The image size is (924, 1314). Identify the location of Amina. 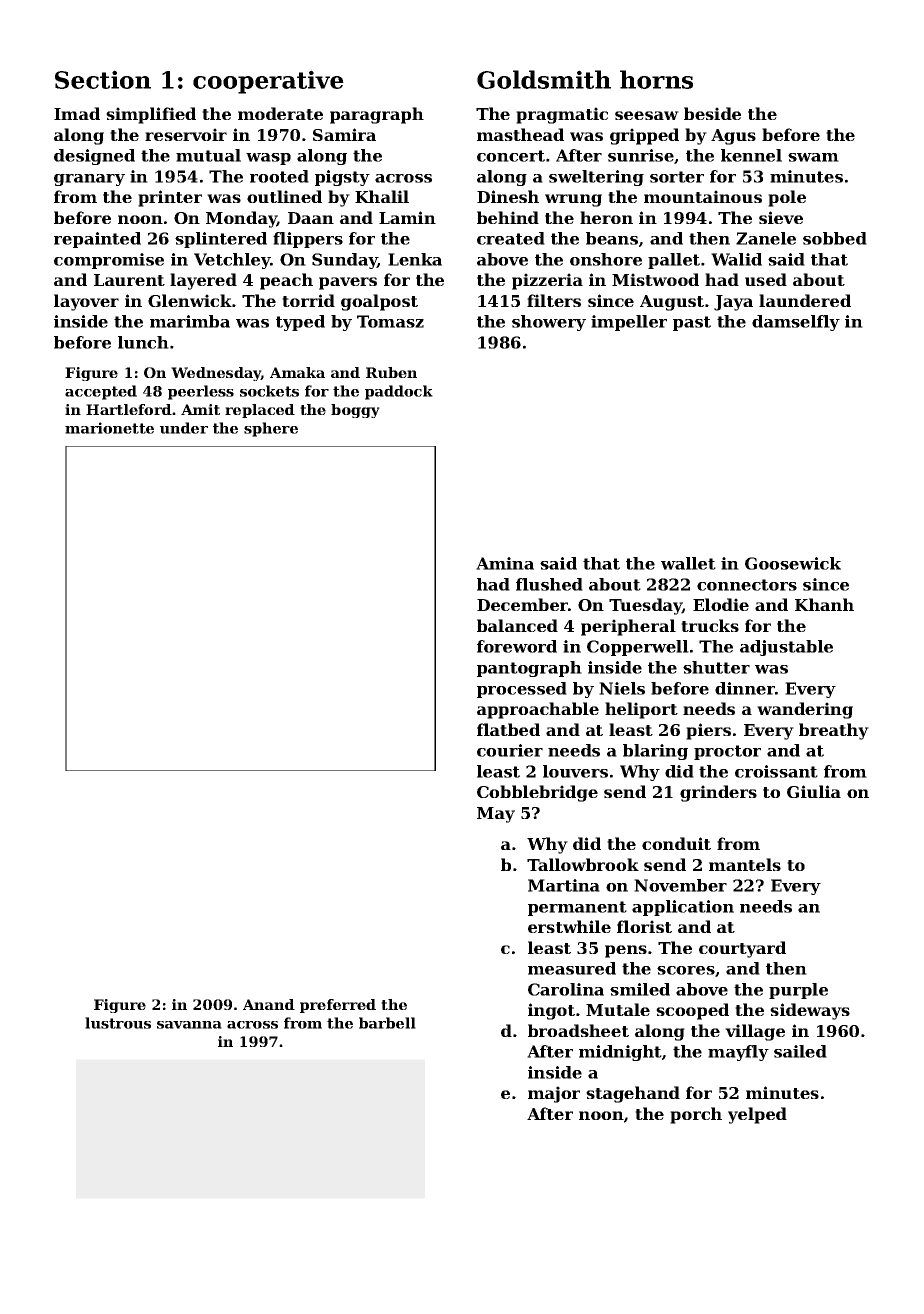
(505, 563).
